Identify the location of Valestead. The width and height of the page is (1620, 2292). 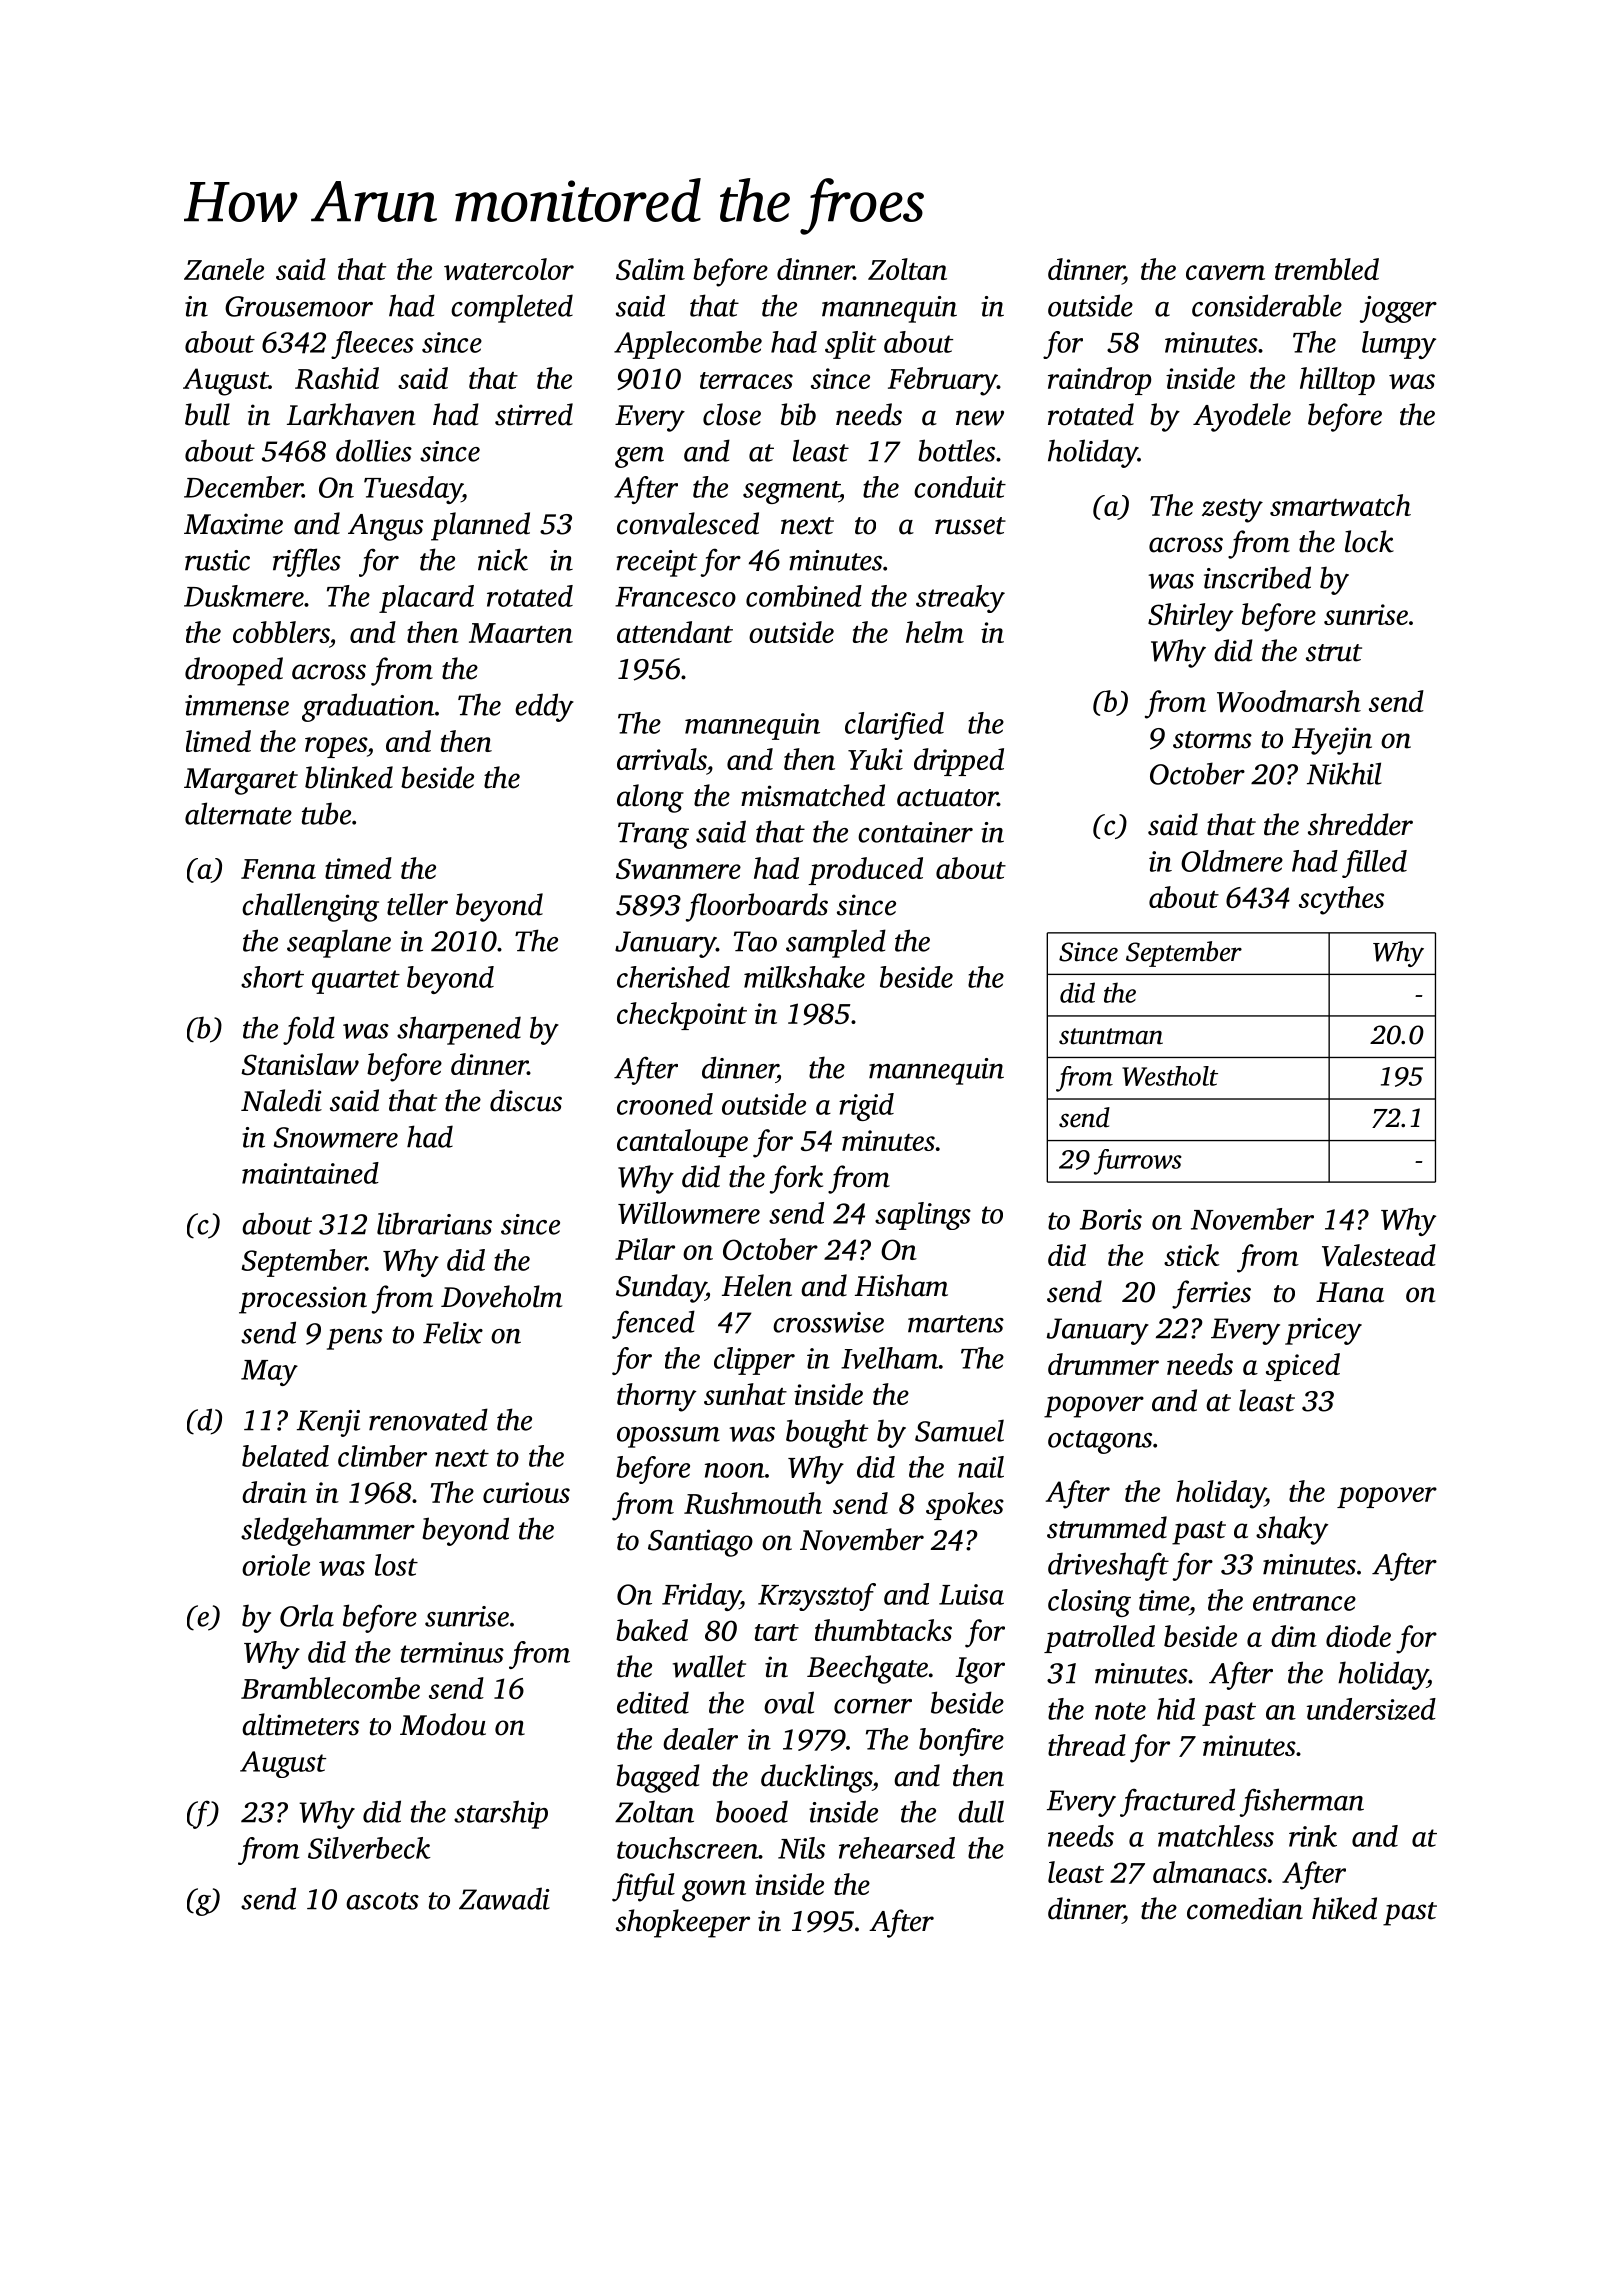
(1379, 1255).
